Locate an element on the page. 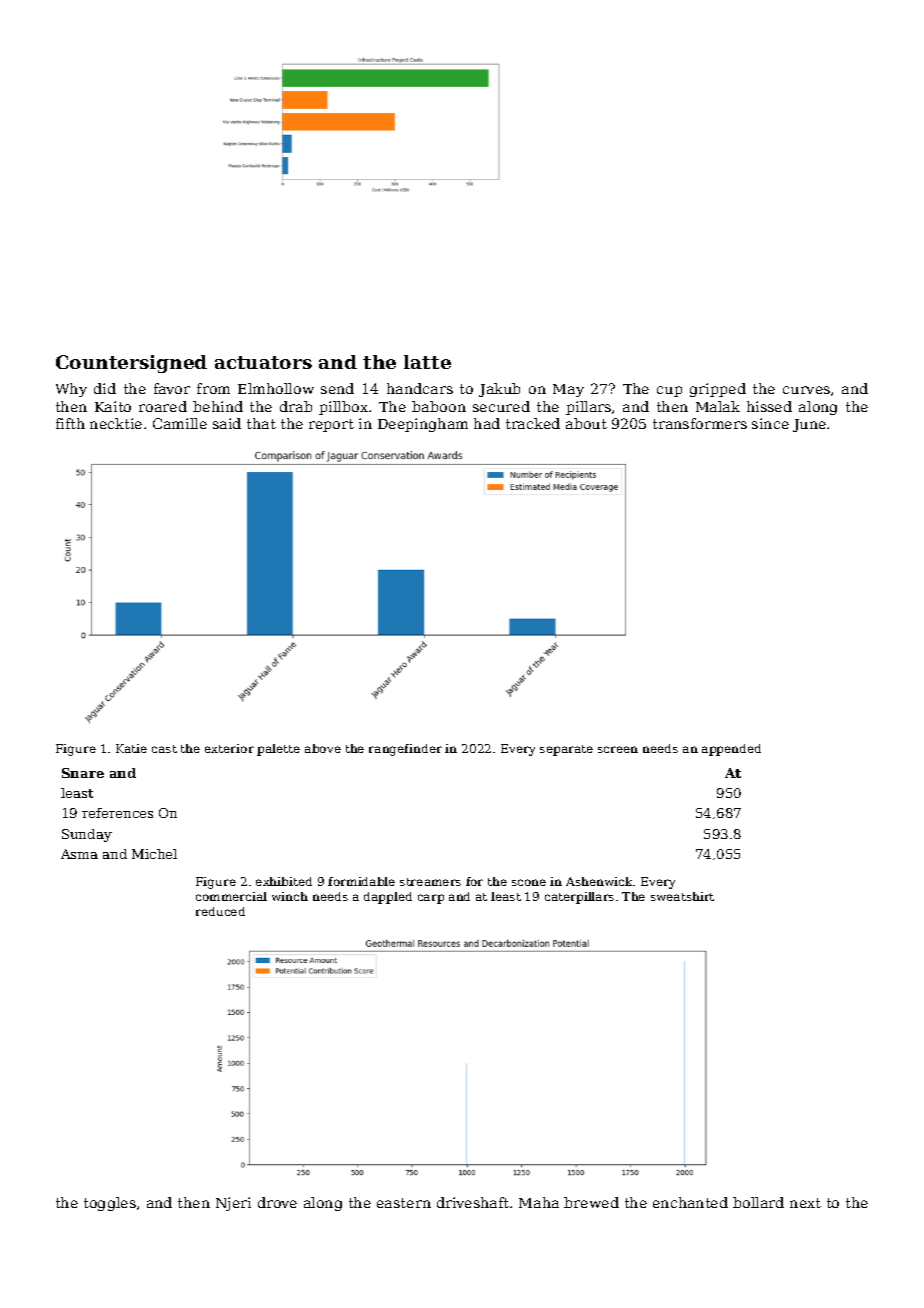 The image size is (924, 1308). Asma is located at coordinates (79, 854).
